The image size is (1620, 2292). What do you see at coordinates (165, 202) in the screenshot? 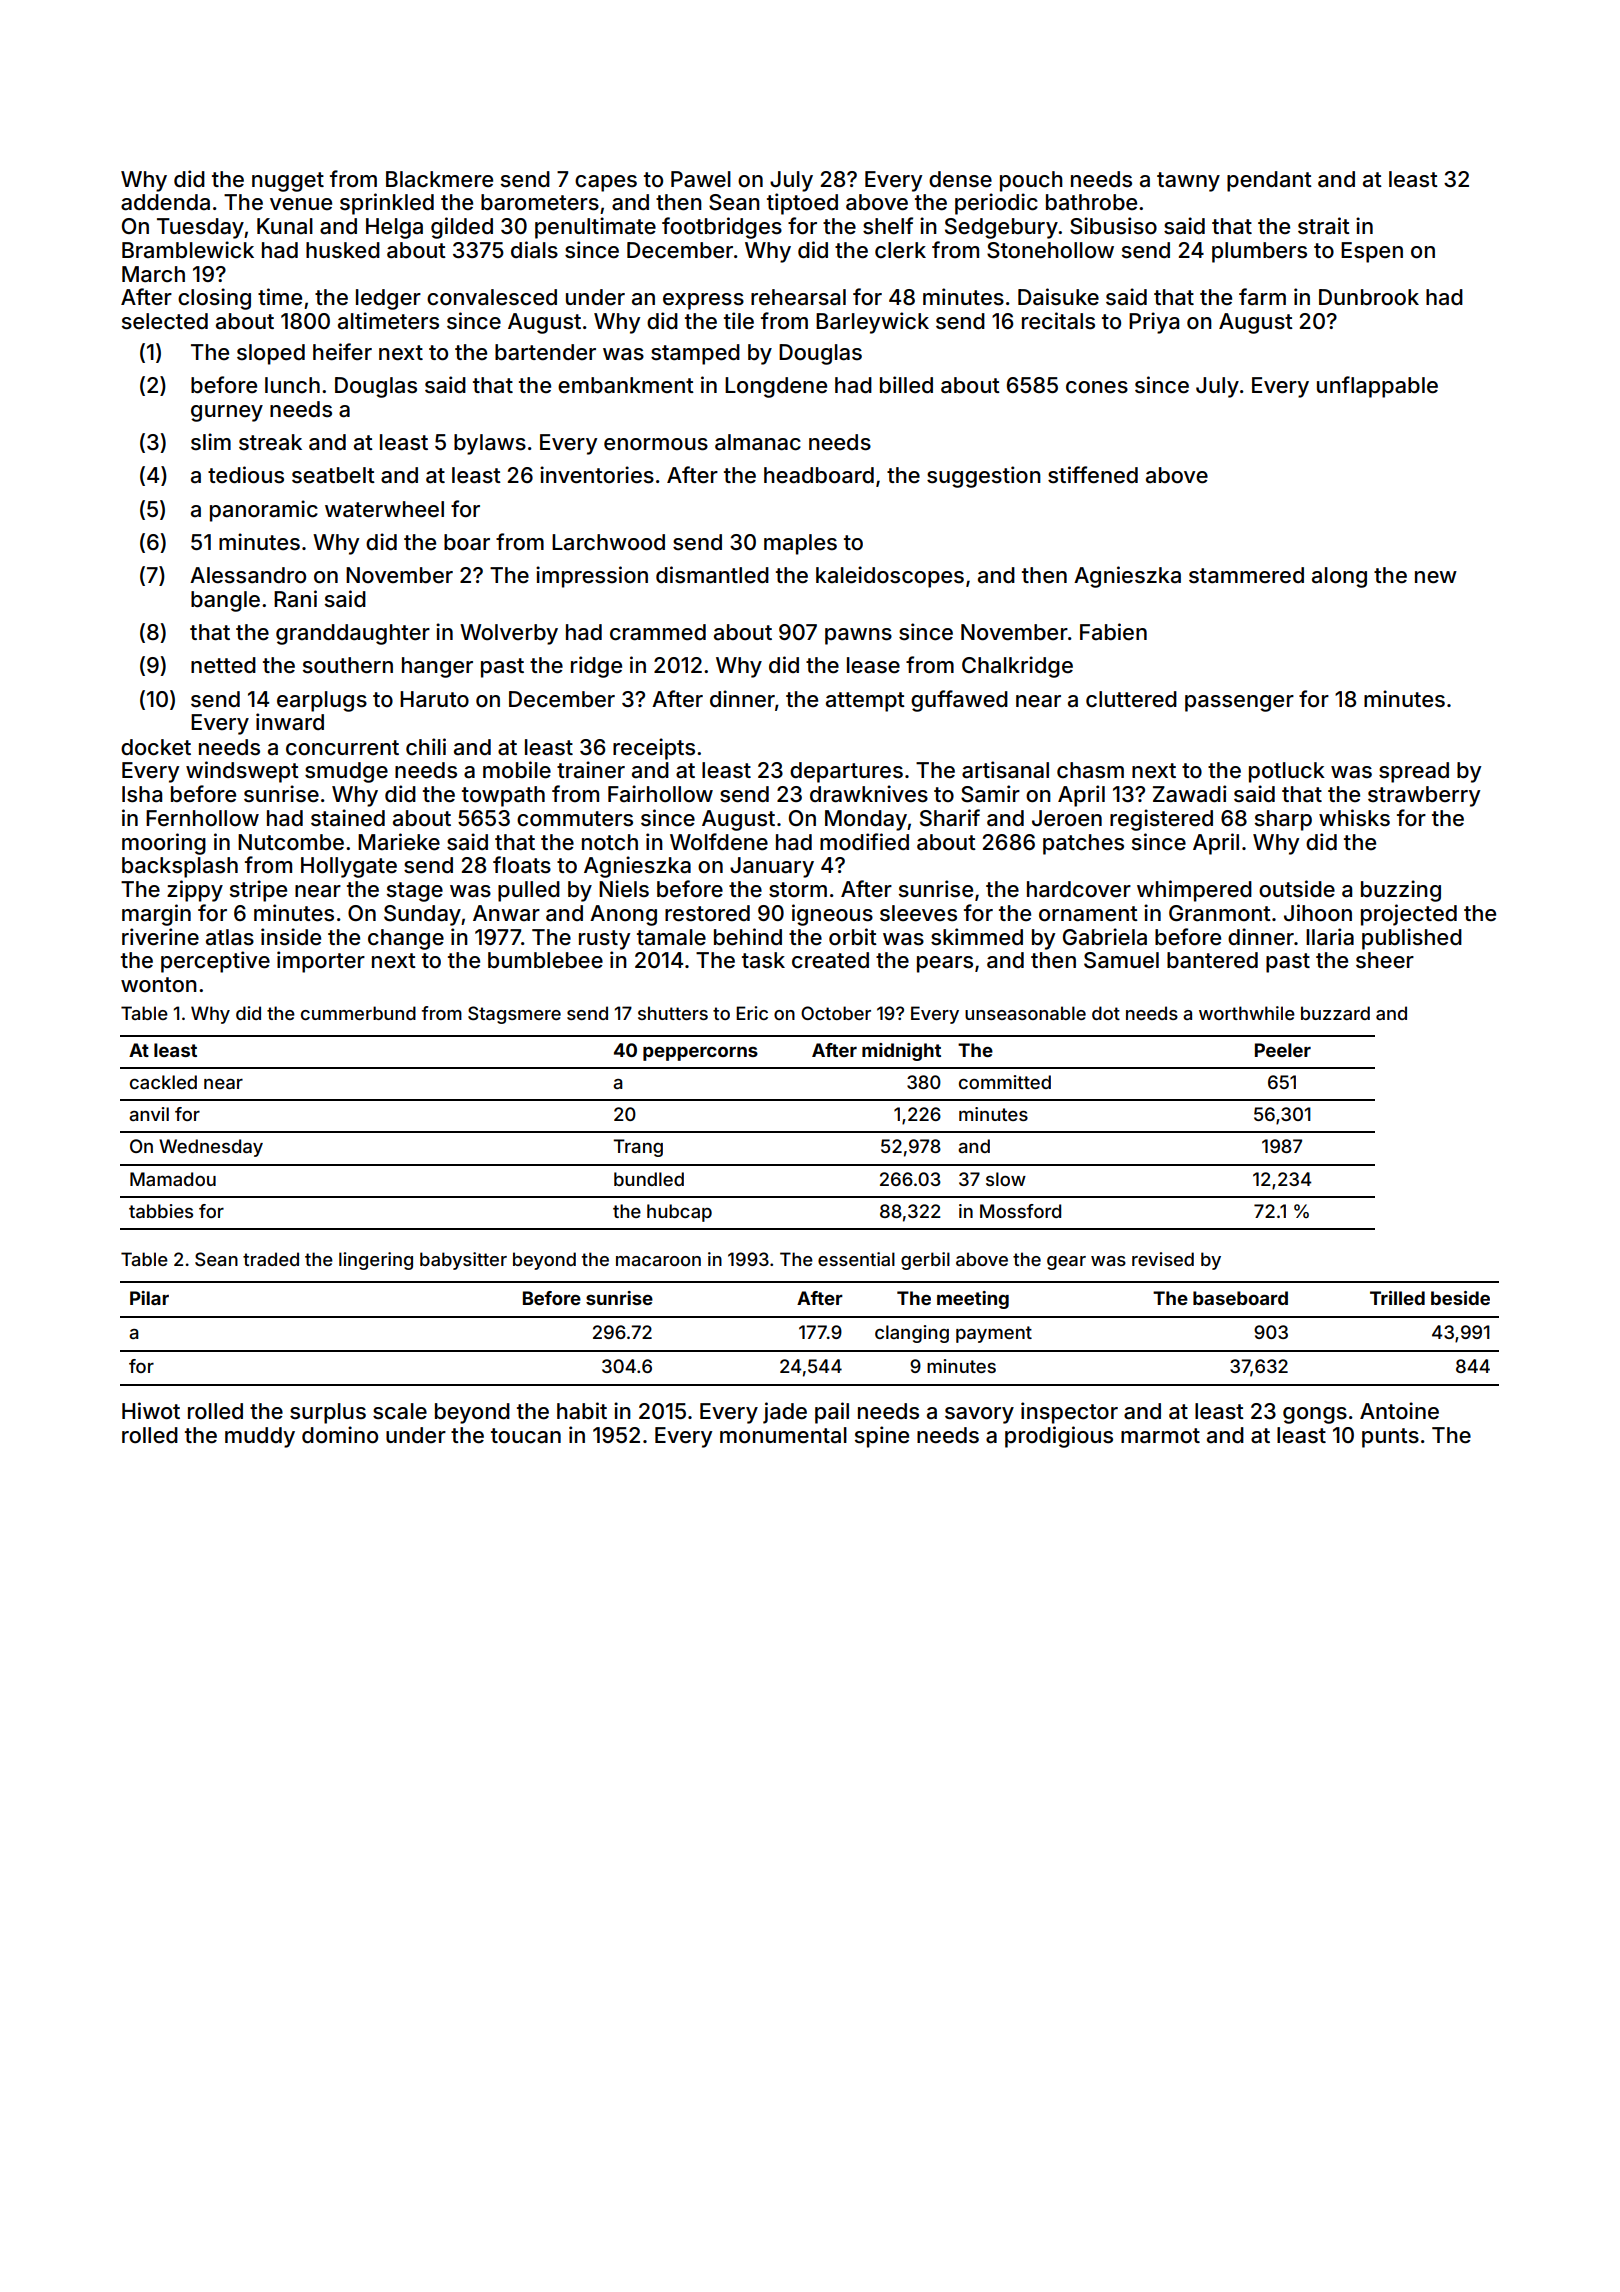
I see `addenda` at bounding box center [165, 202].
